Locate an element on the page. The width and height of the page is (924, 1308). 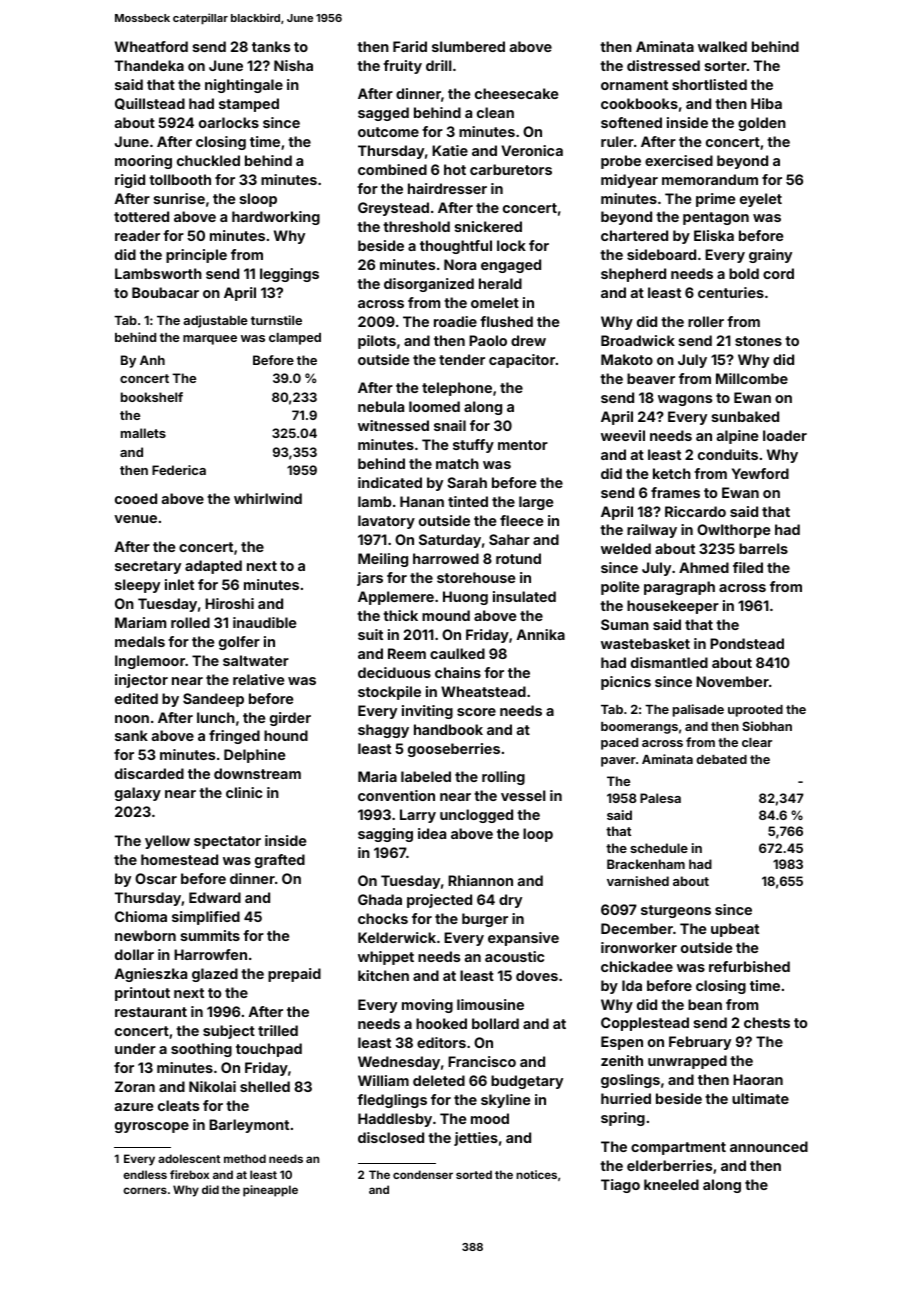
trilled is located at coordinates (278, 1030).
